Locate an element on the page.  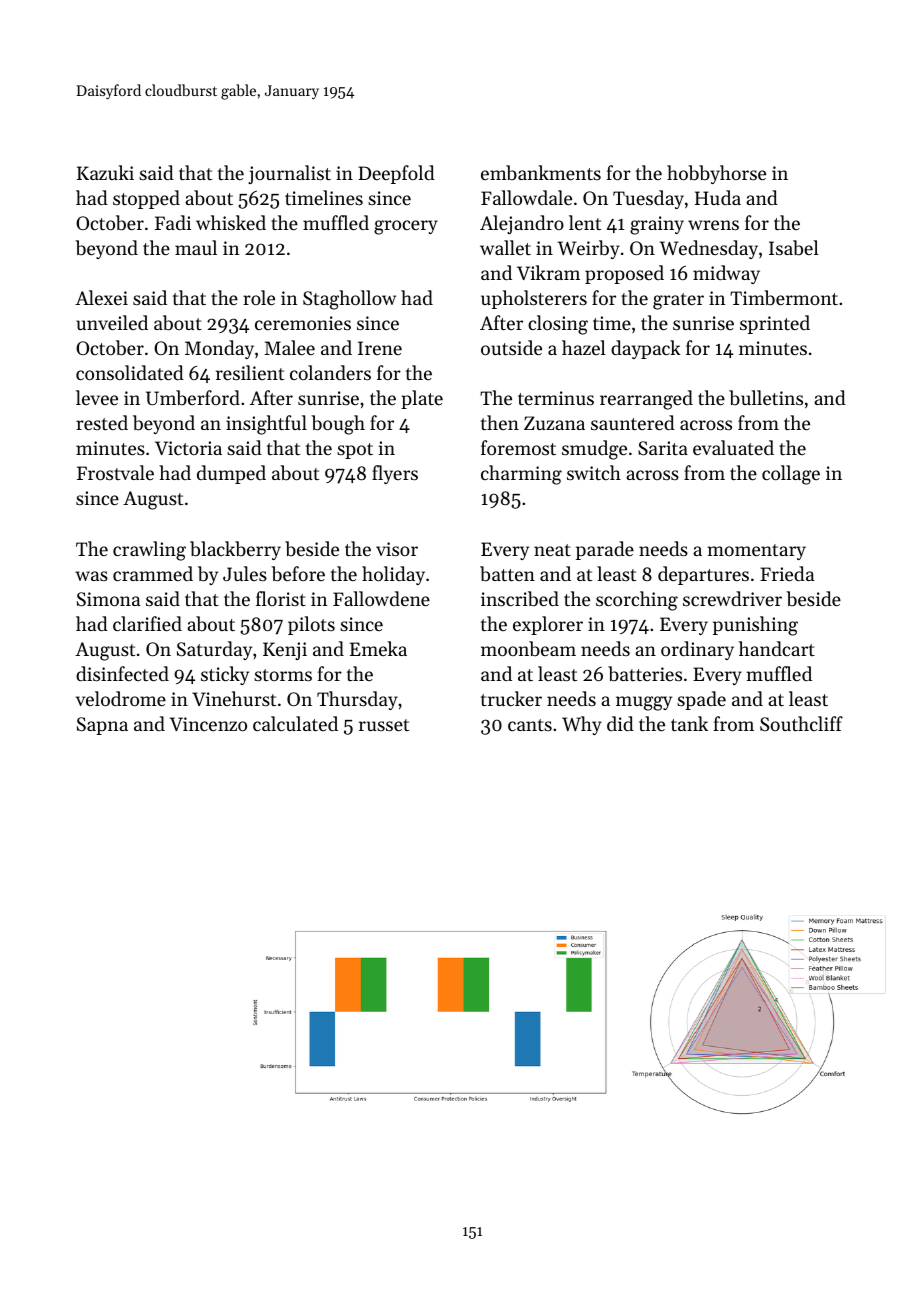
role is located at coordinates (259, 297).
